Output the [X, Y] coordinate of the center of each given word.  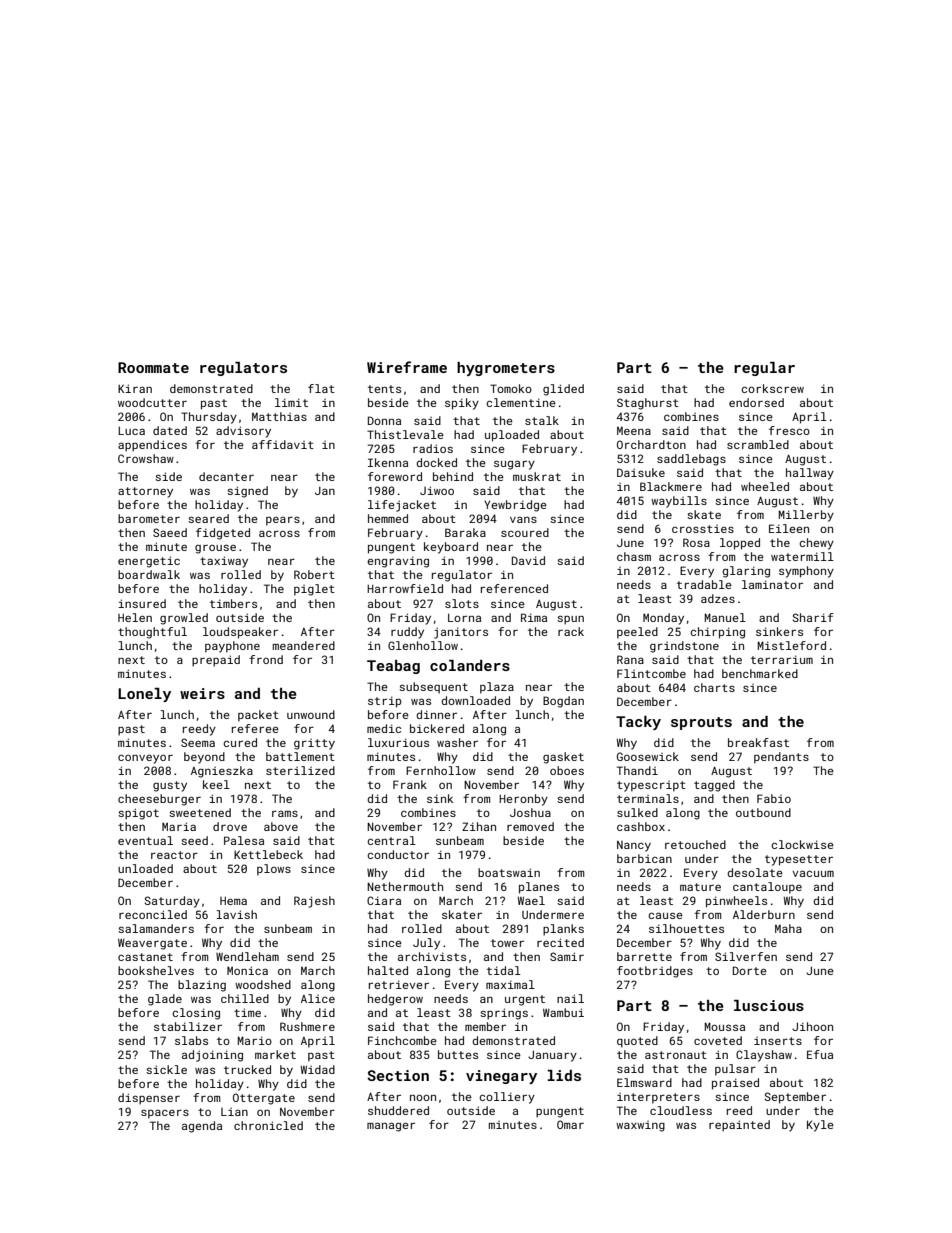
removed [530, 826]
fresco [789, 430]
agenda [202, 1127]
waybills [679, 502]
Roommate [153, 367]
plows [274, 870]
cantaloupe [767, 888]
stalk [542, 420]
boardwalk [149, 574]
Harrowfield [405, 588]
